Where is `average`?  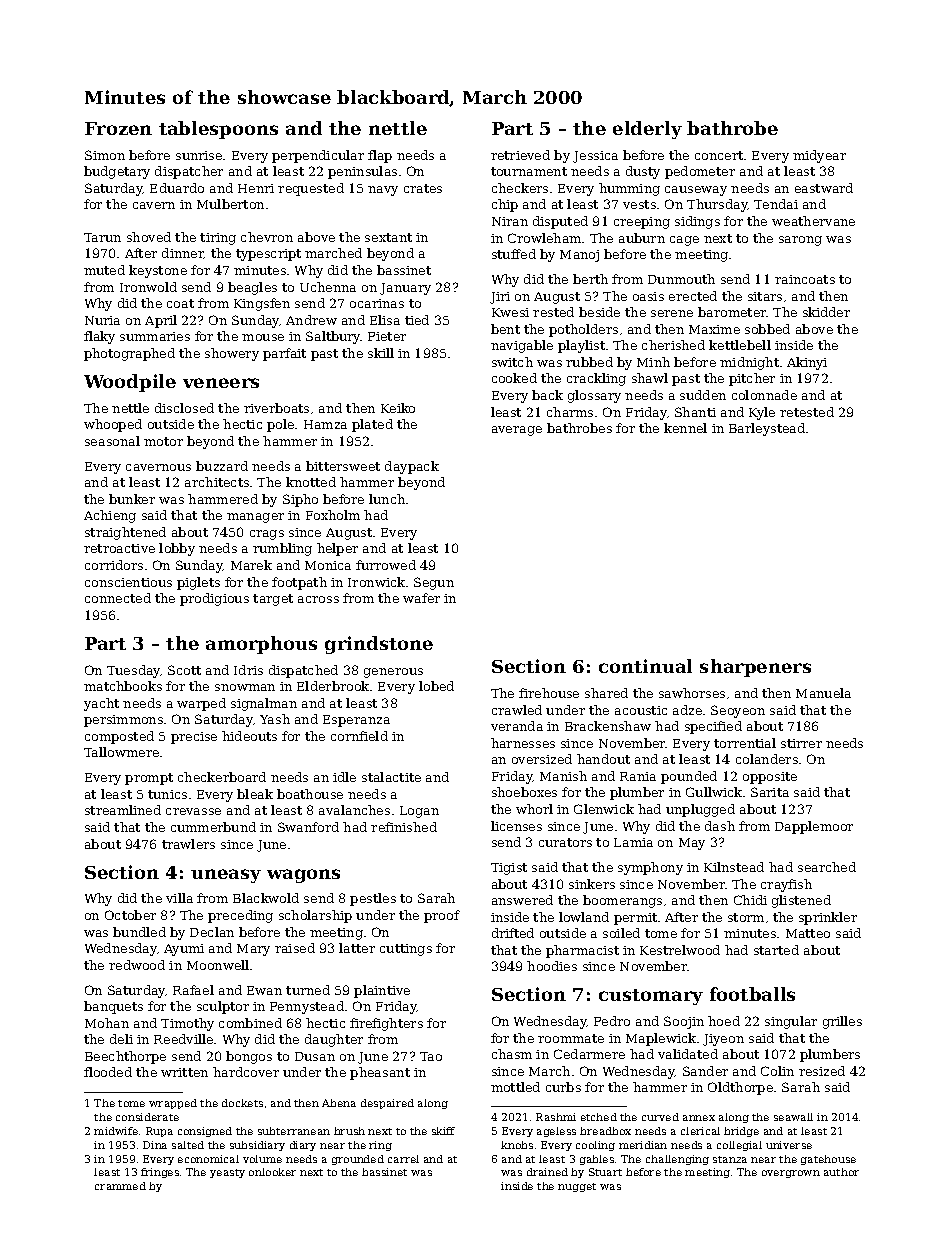
average is located at coordinates (517, 431).
